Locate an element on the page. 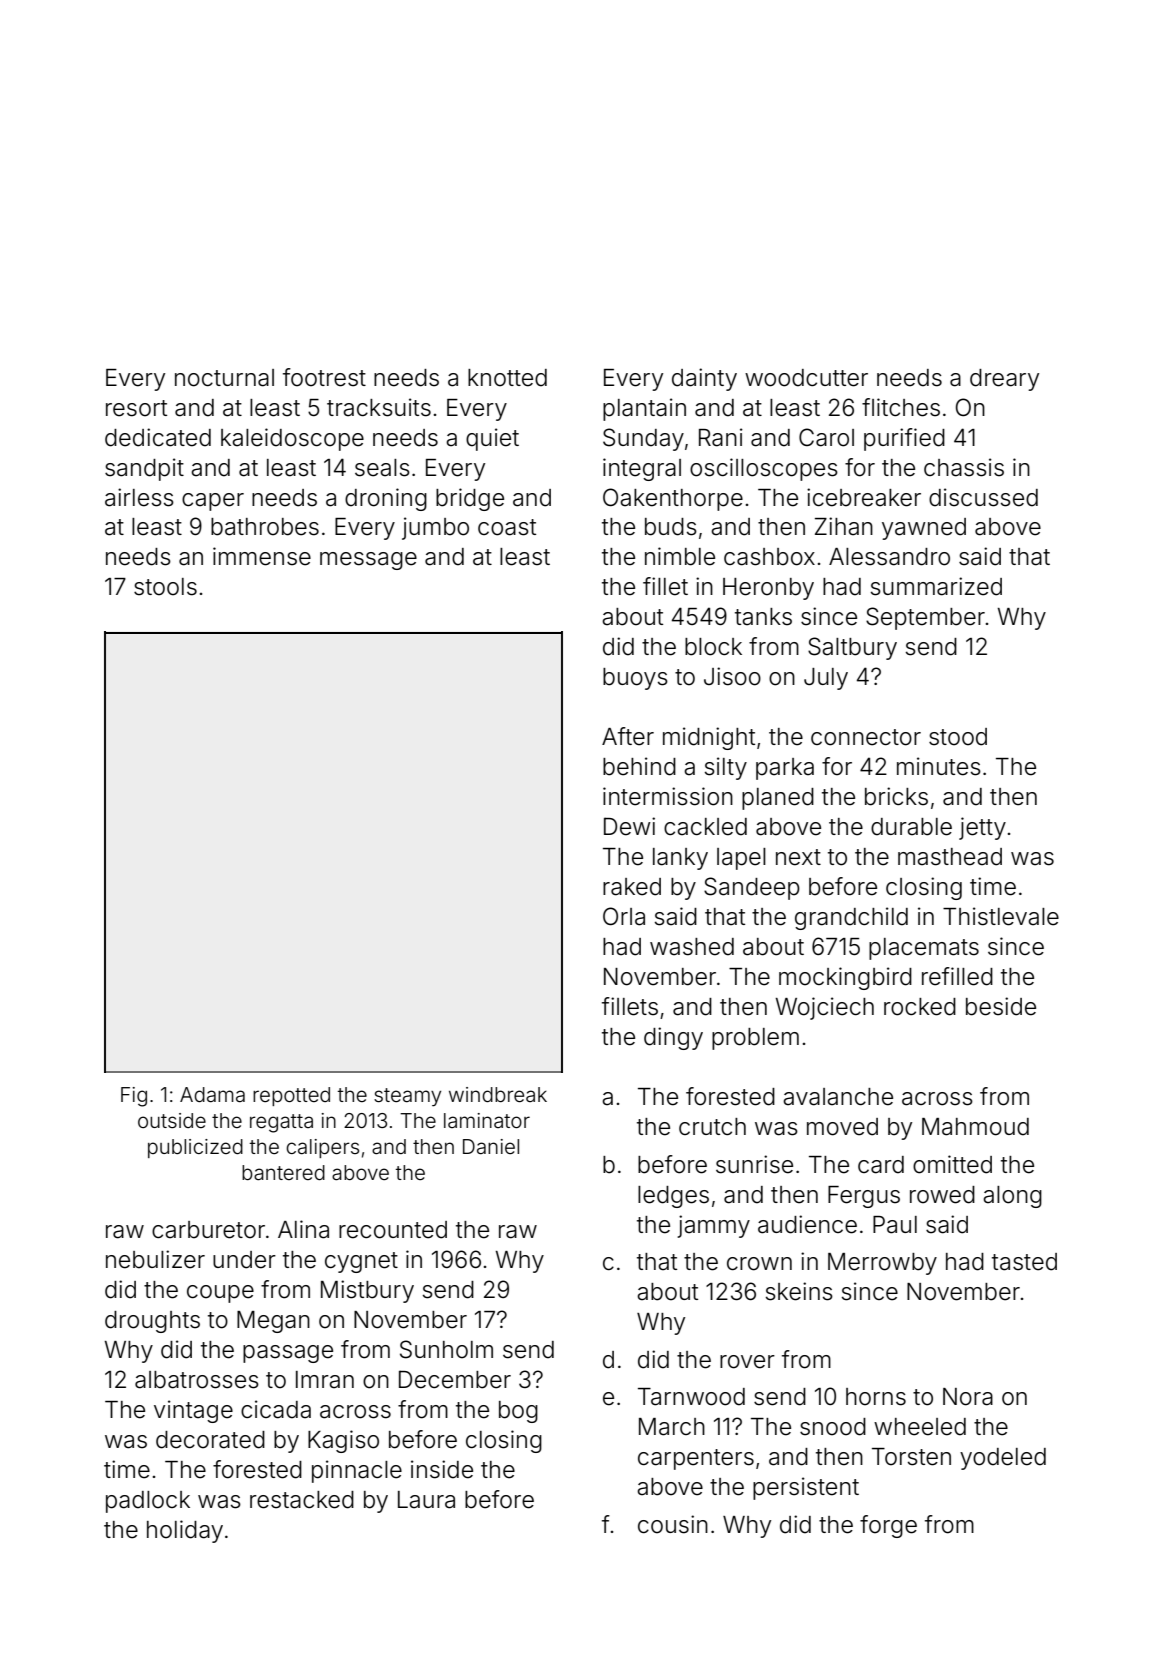 This document has height=1654, width=1165. knotted is located at coordinates (507, 378).
